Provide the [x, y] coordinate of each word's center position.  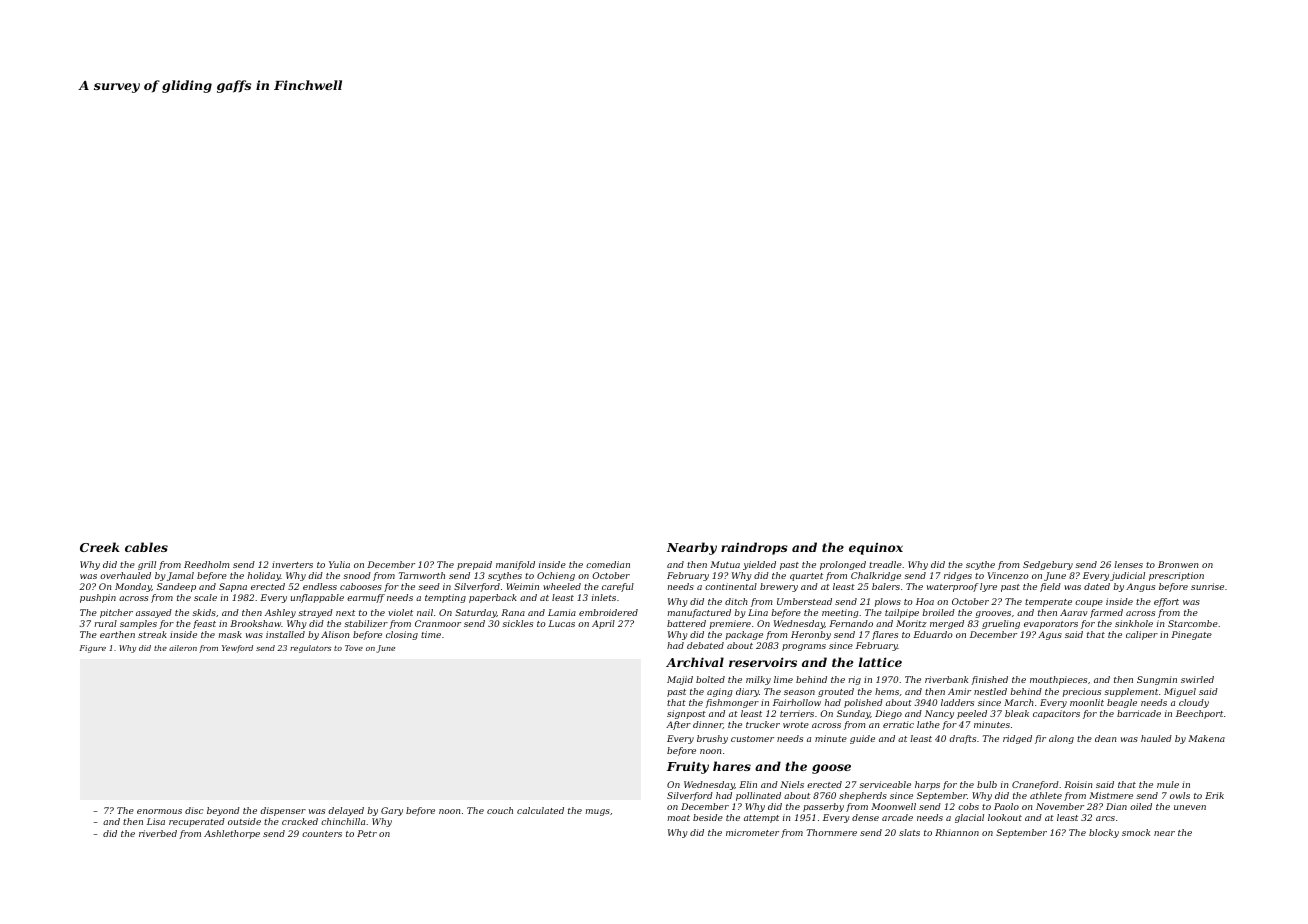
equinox [876, 548]
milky [758, 680]
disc [194, 810]
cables [146, 547]
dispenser [283, 811]
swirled [1197, 679]
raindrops [754, 548]
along [1061, 739]
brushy [712, 739]
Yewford [237, 649]
